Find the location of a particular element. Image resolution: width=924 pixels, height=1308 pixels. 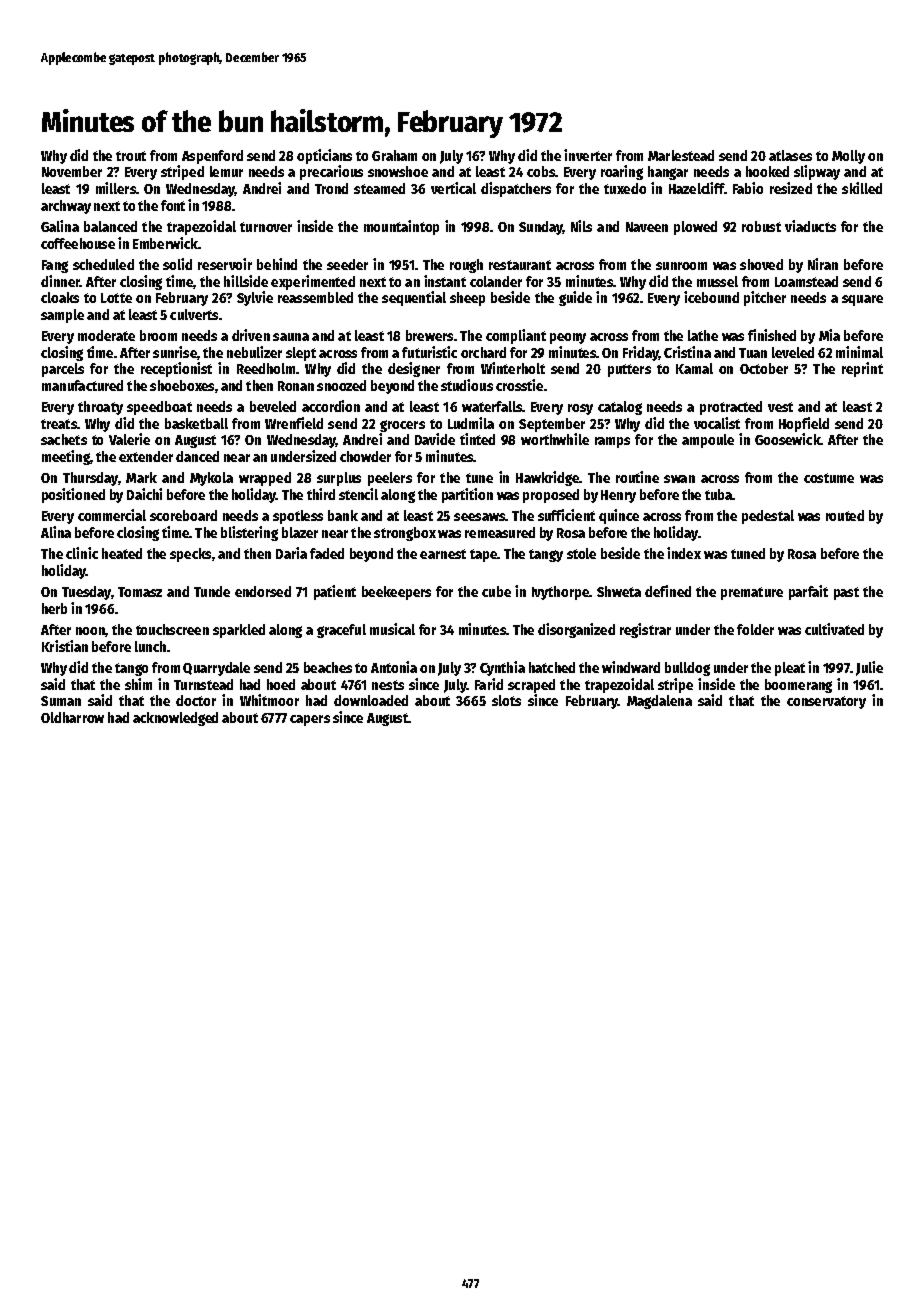

November is located at coordinates (72, 171).
